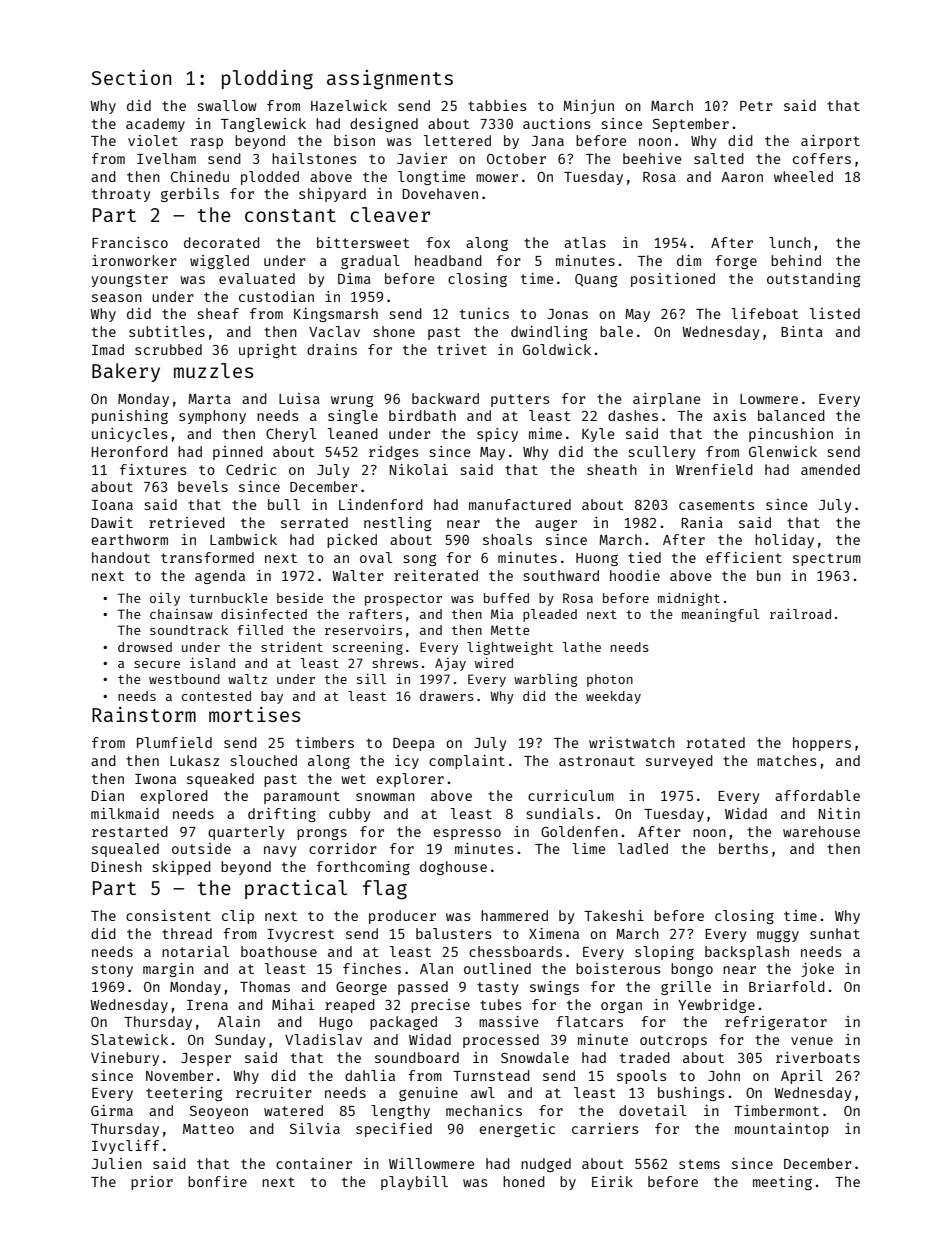 Image resolution: width=952 pixels, height=1233 pixels. Describe the element at coordinates (716, 1006) in the document. I see `Yewbridge` at that location.
